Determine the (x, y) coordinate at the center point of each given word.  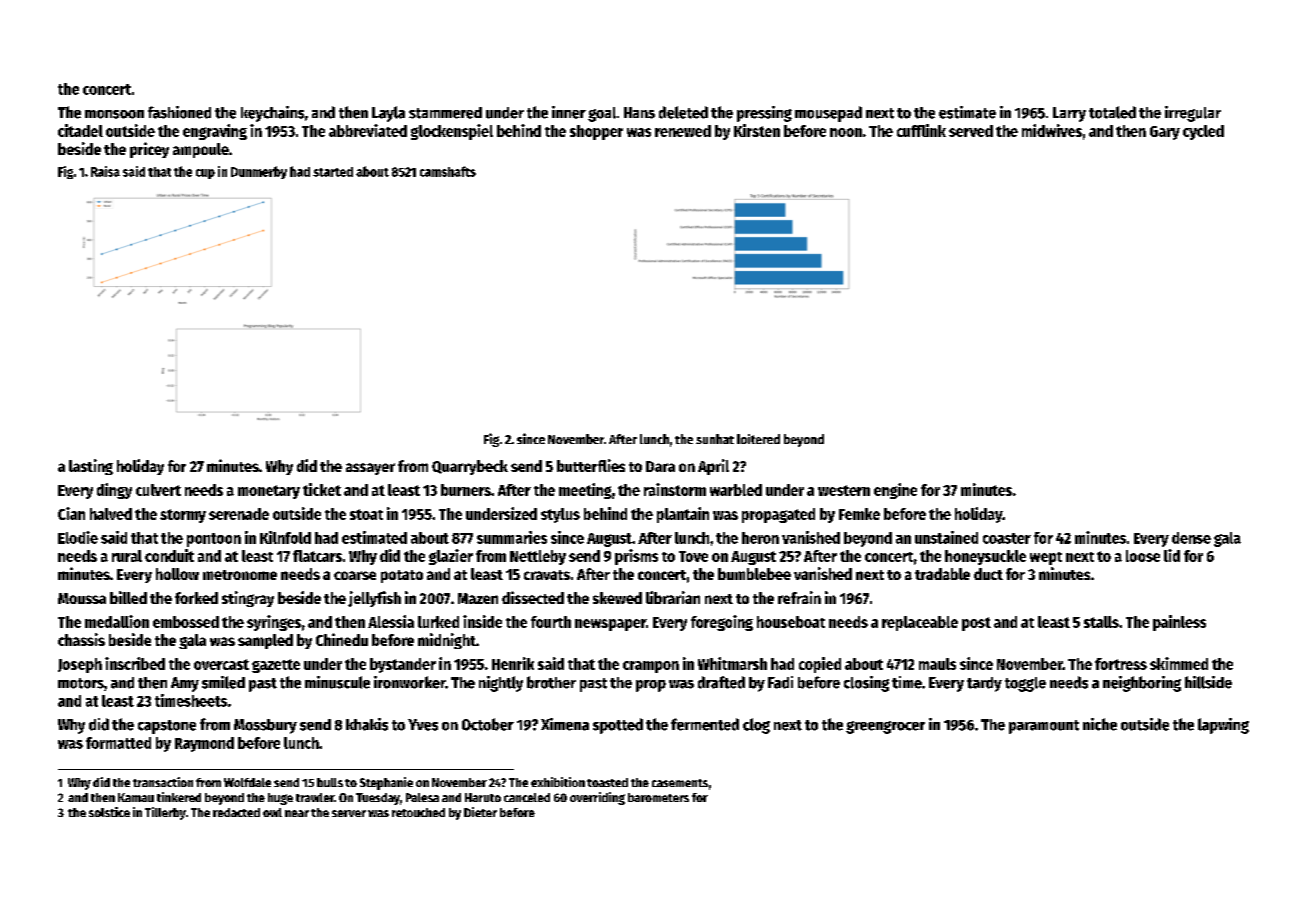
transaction (163, 782)
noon (846, 132)
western (844, 490)
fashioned (179, 112)
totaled (1112, 112)
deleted (683, 112)
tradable (942, 574)
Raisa (105, 171)
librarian (673, 597)
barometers (658, 797)
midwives (1052, 130)
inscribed (135, 663)
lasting (91, 467)
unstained (946, 537)
